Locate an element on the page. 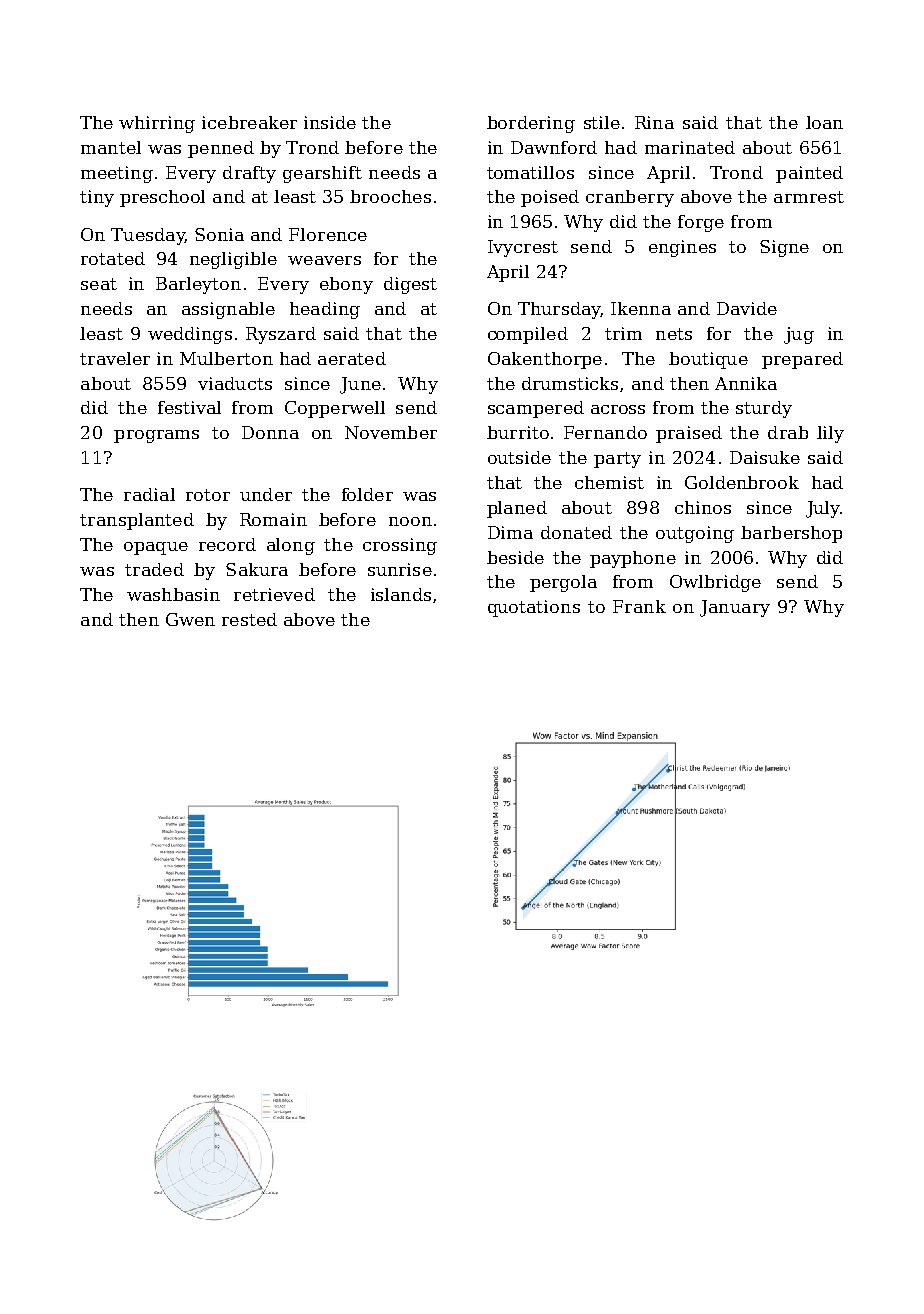 The image size is (924, 1314). rested is located at coordinates (249, 619).
